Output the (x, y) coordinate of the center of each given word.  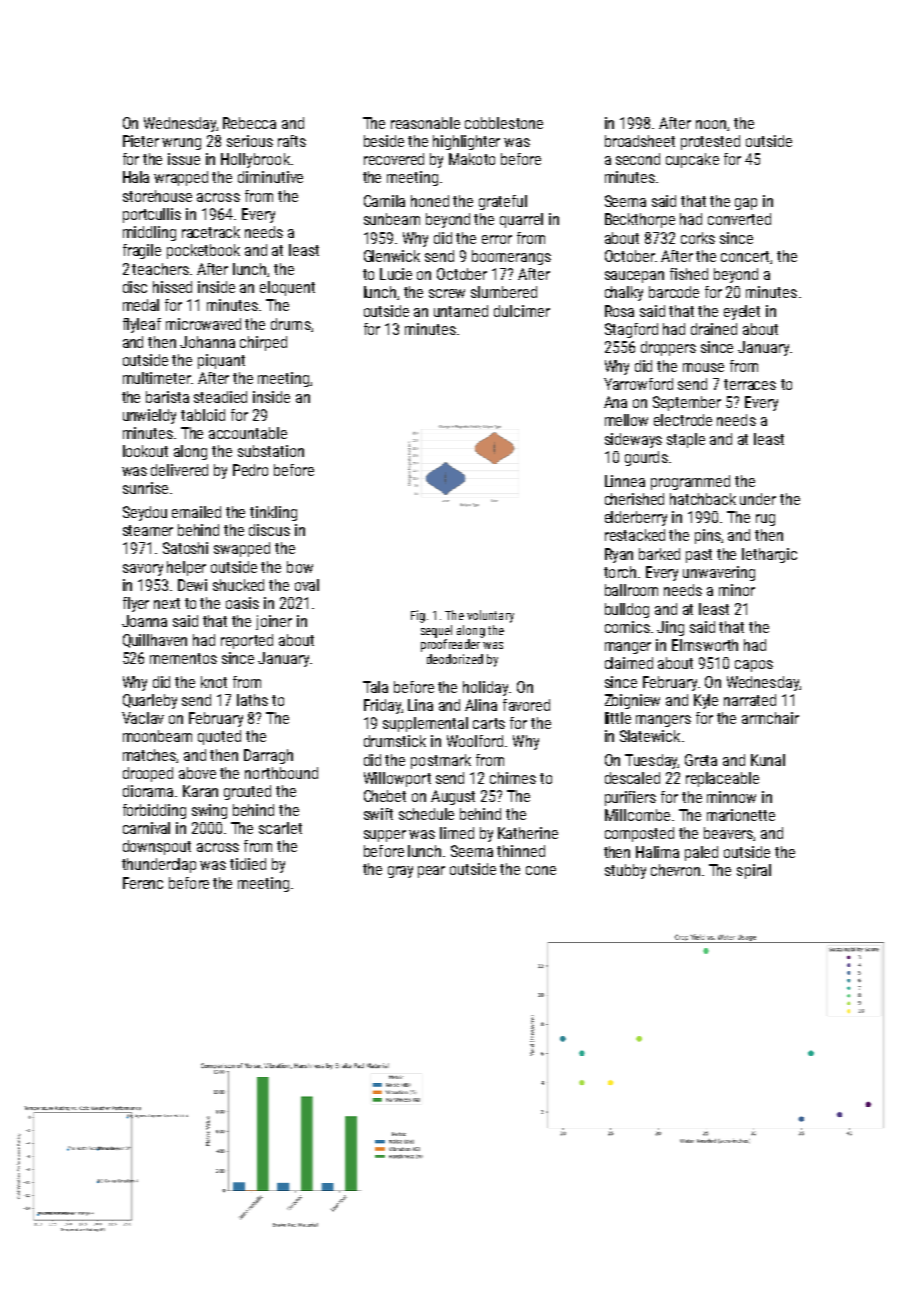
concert (745, 256)
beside (384, 141)
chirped (263, 343)
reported (247, 641)
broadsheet (640, 141)
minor (737, 590)
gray (400, 872)
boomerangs (511, 257)
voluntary (490, 616)
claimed (629, 663)
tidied (248, 864)
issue (184, 159)
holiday (485, 688)
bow (300, 567)
